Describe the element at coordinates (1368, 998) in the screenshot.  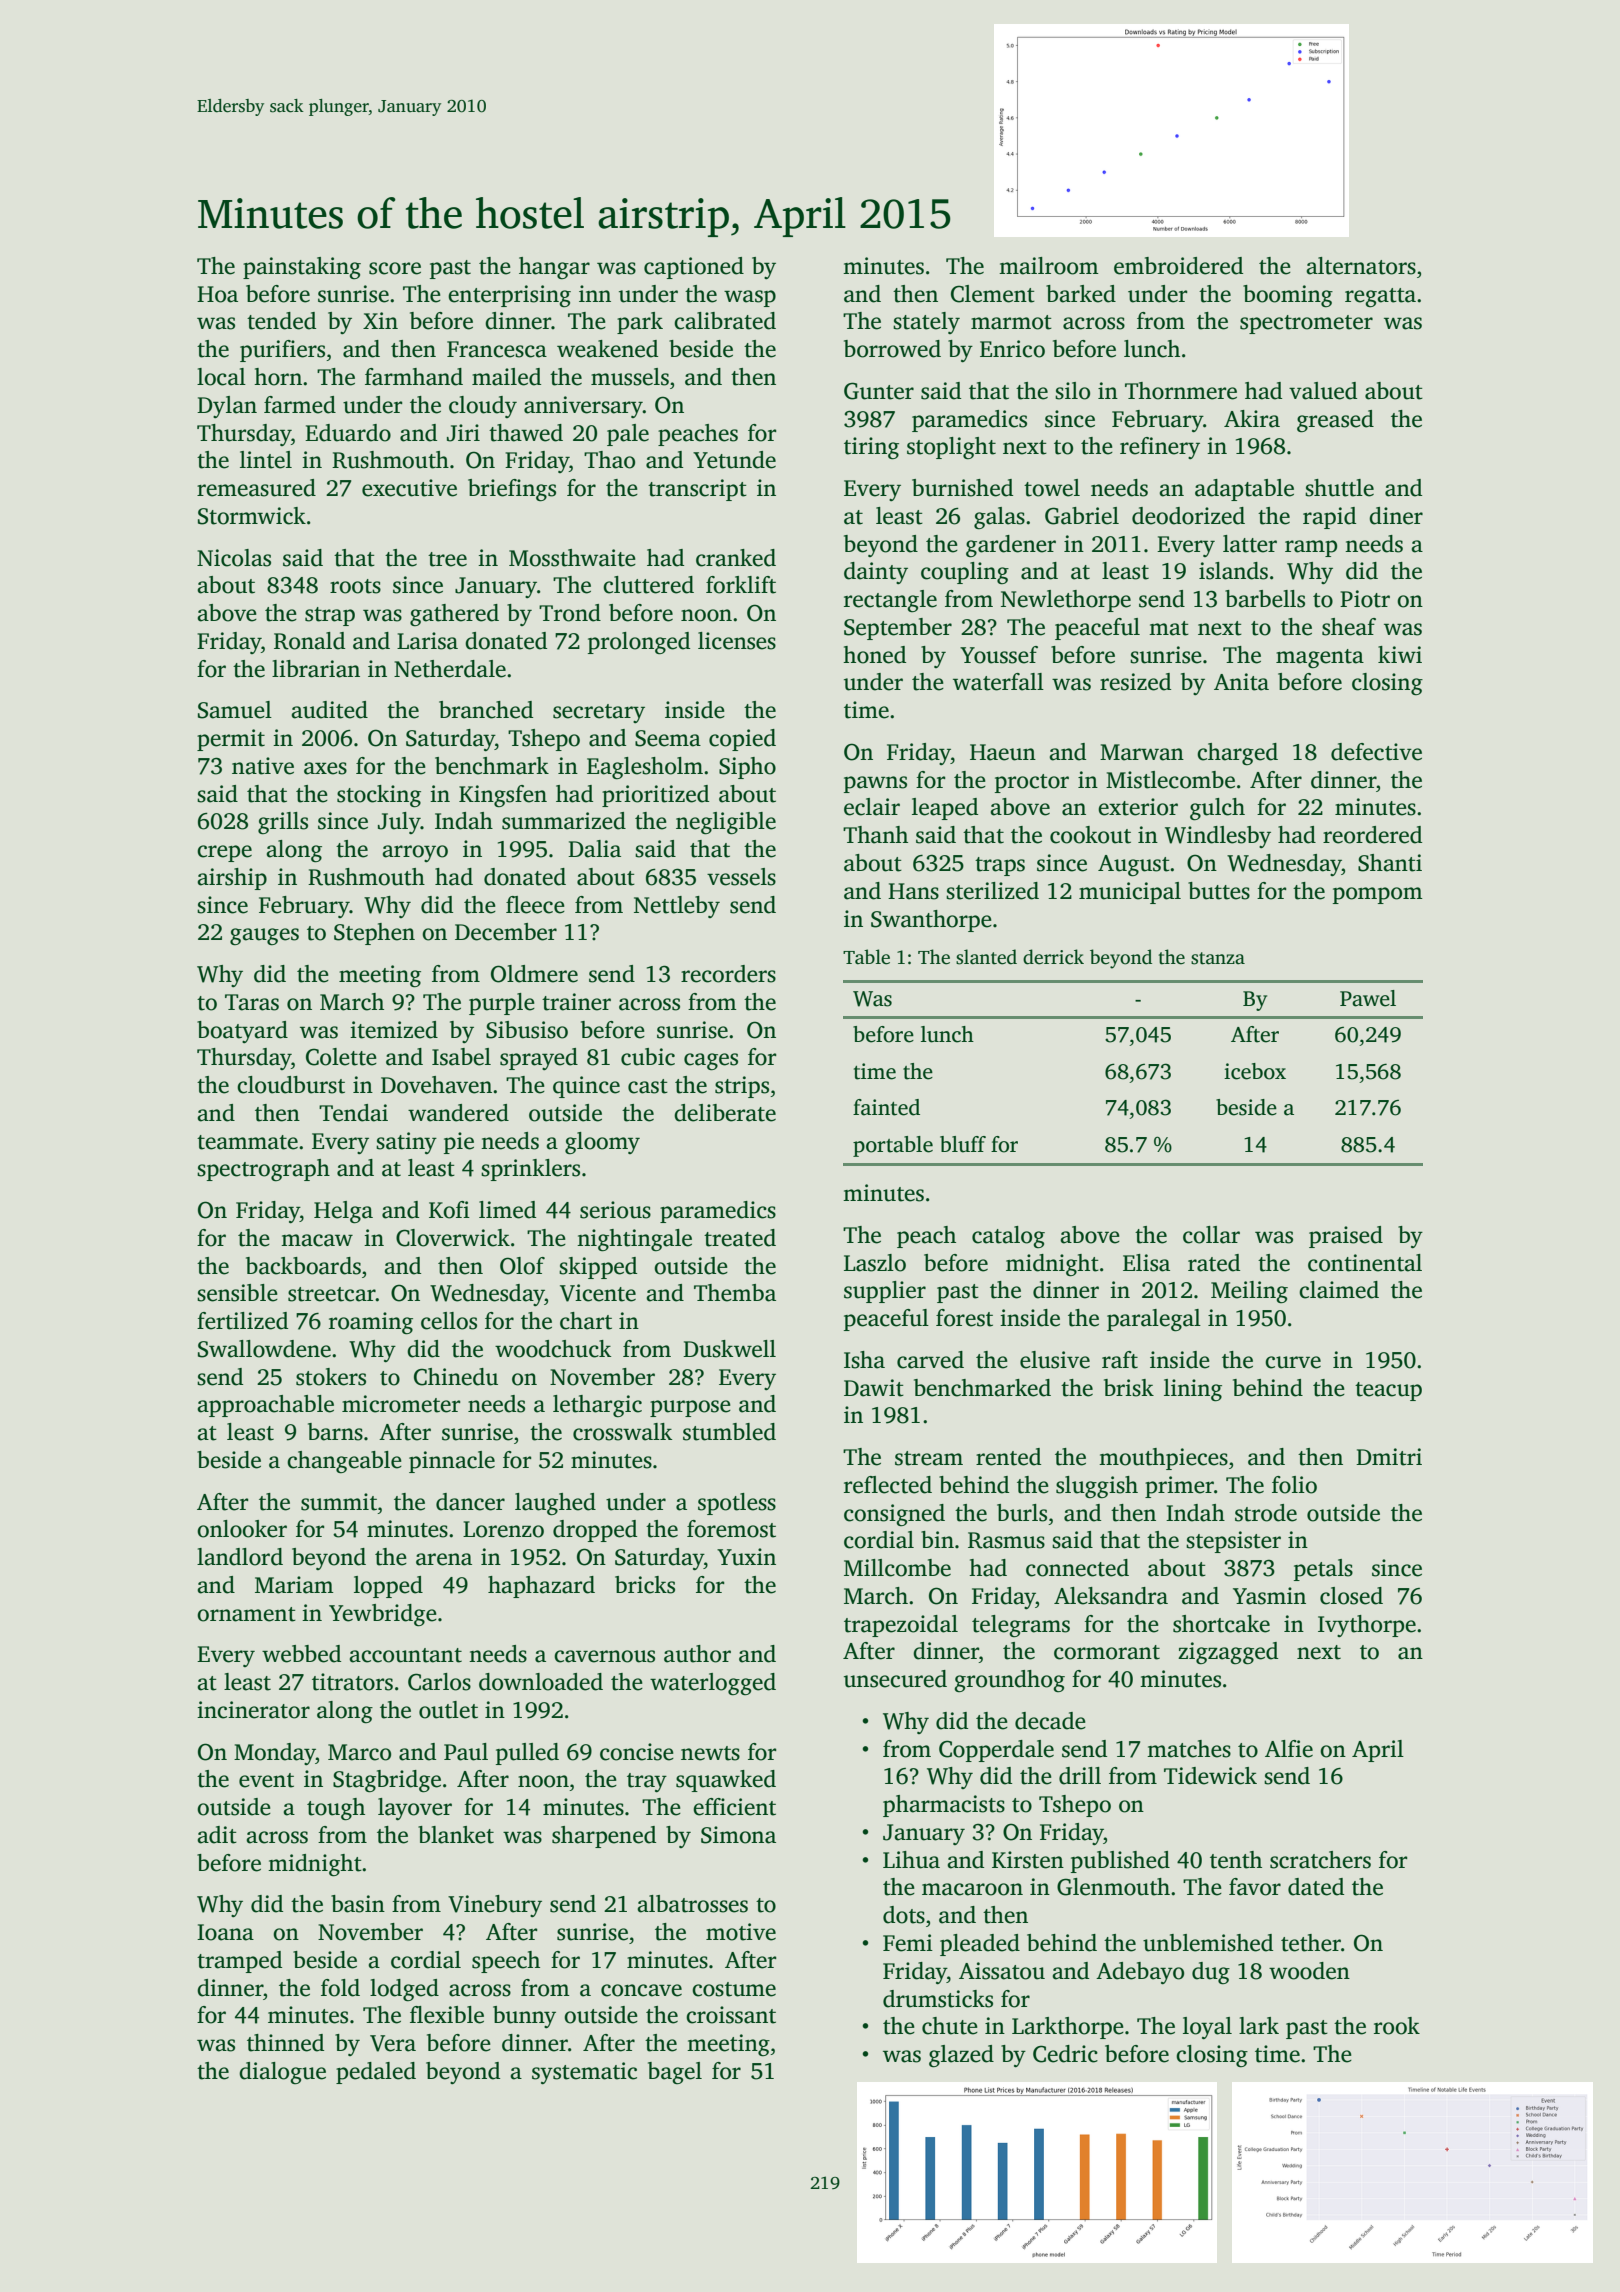
I see `Pawel` at that location.
